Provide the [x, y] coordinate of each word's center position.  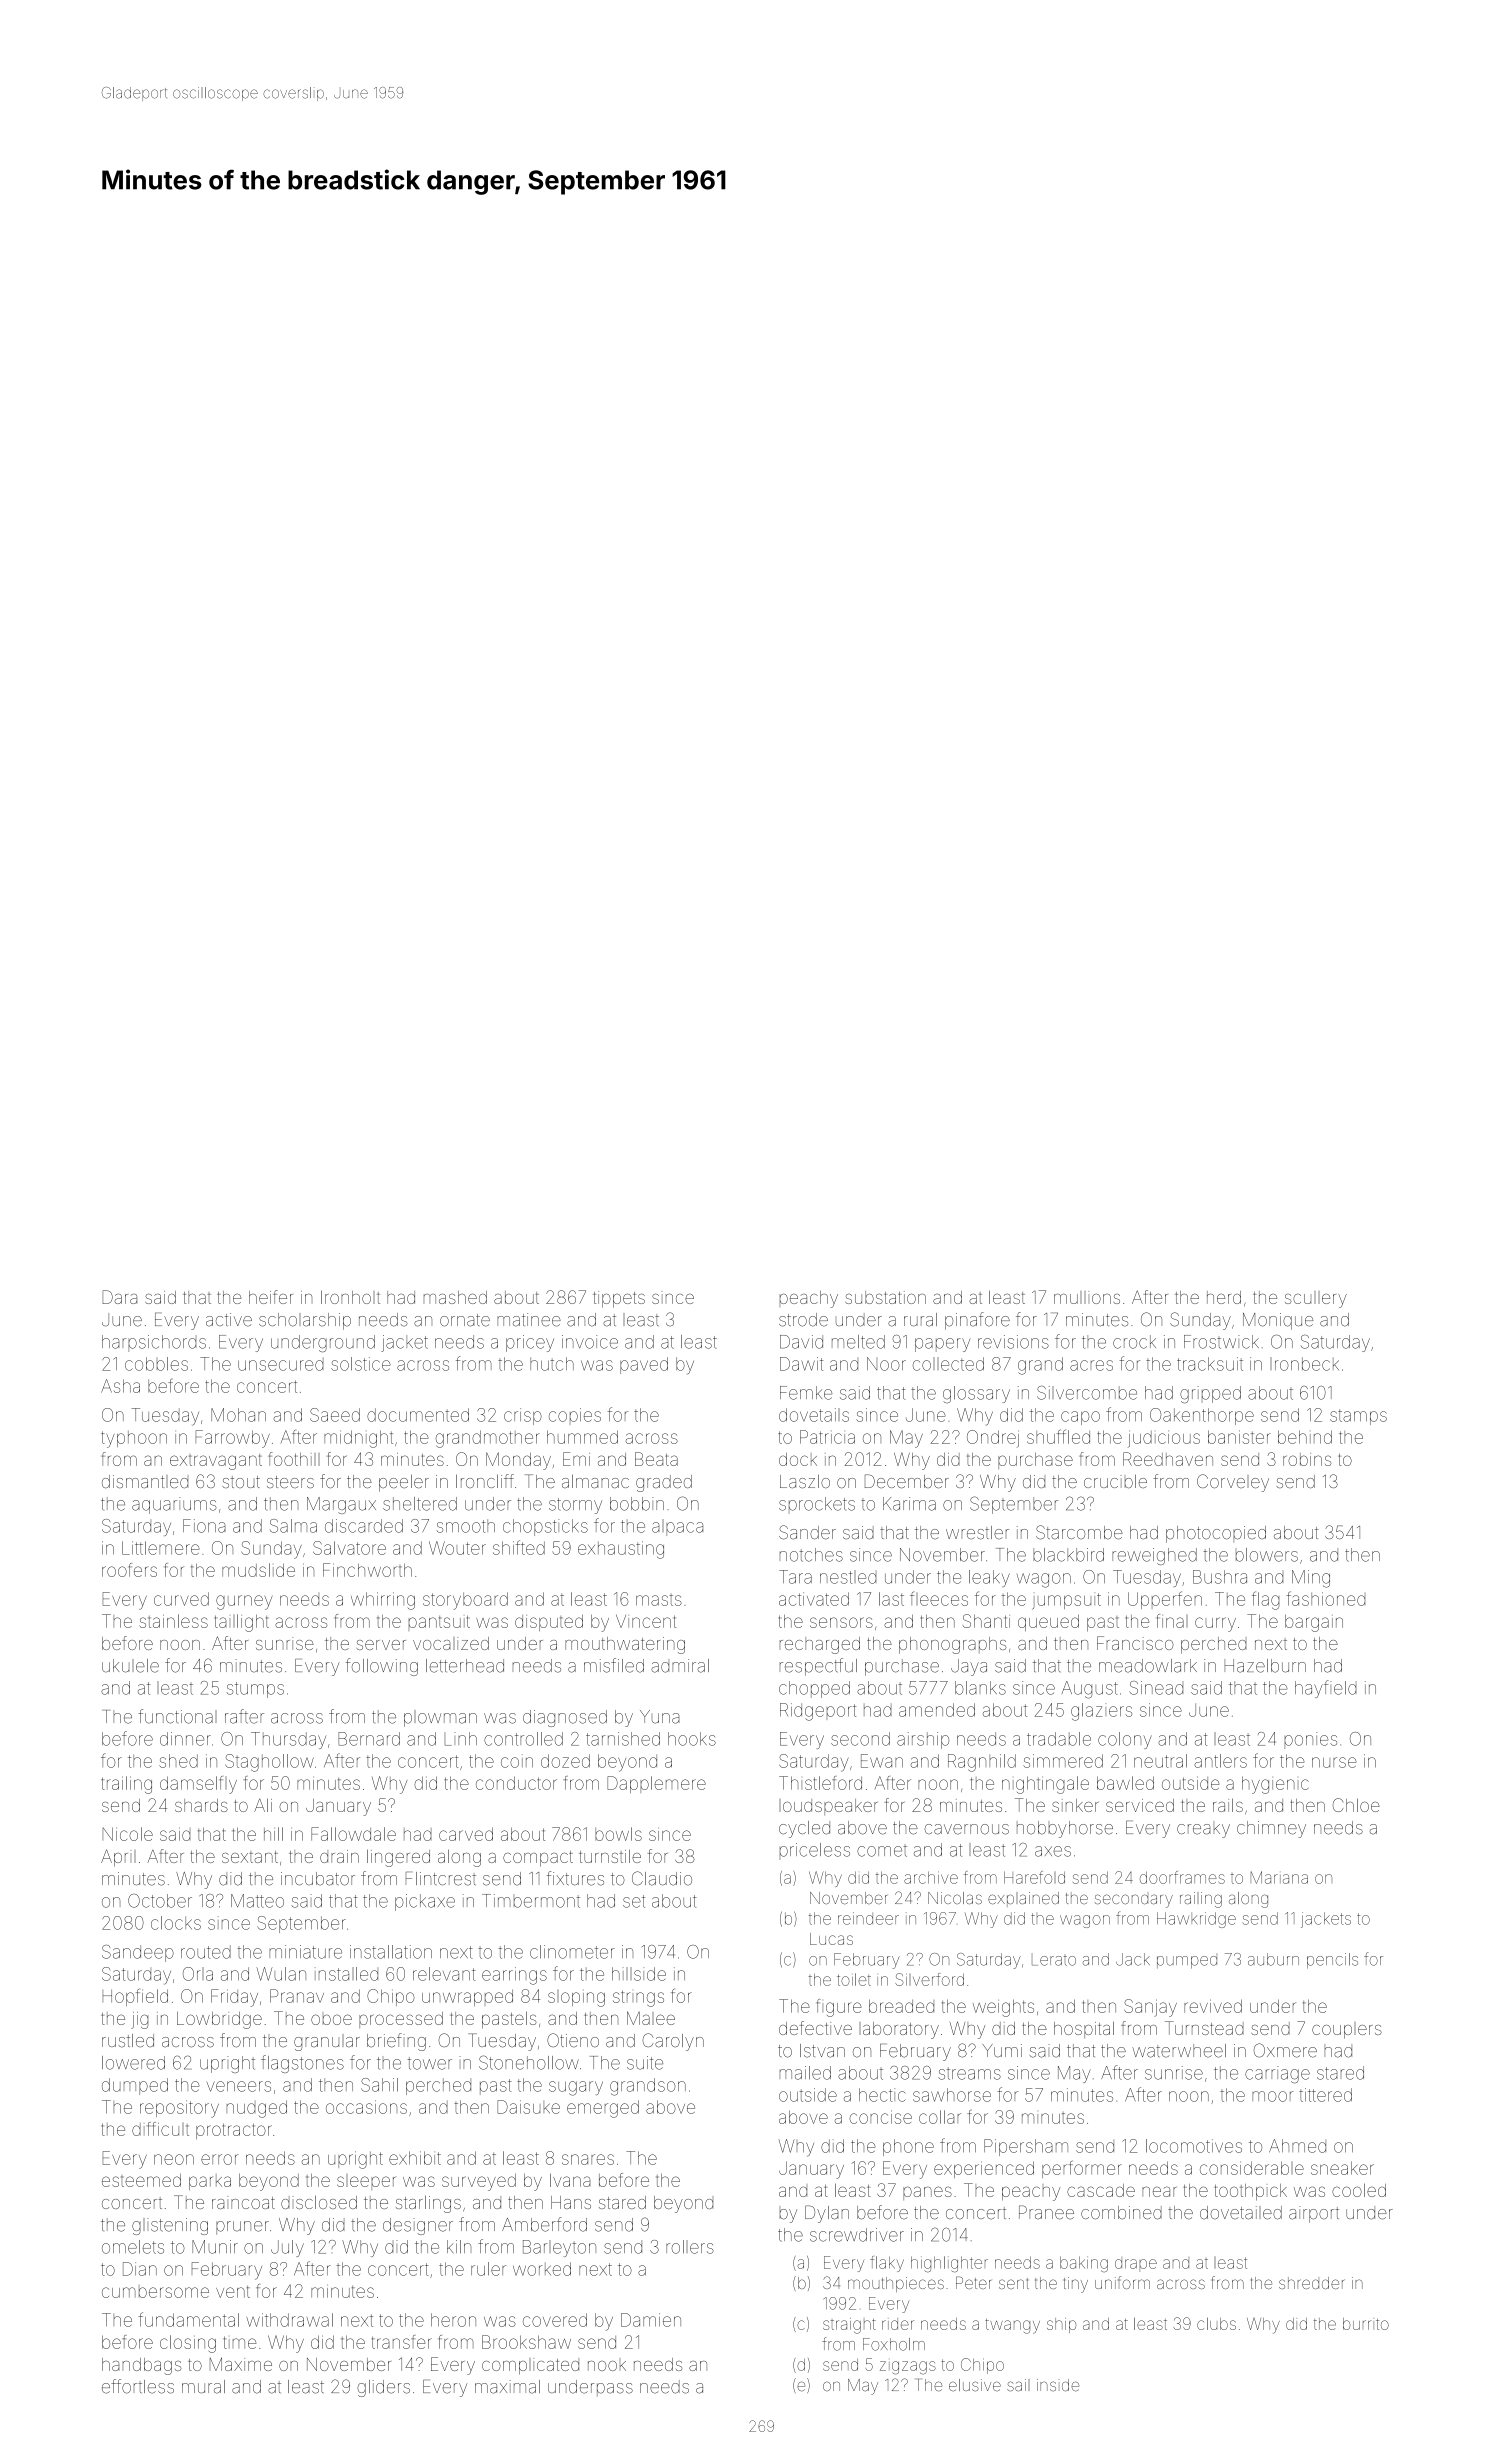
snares [588, 2159]
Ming [1311, 1579]
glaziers [1101, 1712]
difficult [160, 2129]
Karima [909, 1504]
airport [1314, 2214]
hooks [692, 1739]
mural [203, 2387]
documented [418, 1415]
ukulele [130, 1666]
